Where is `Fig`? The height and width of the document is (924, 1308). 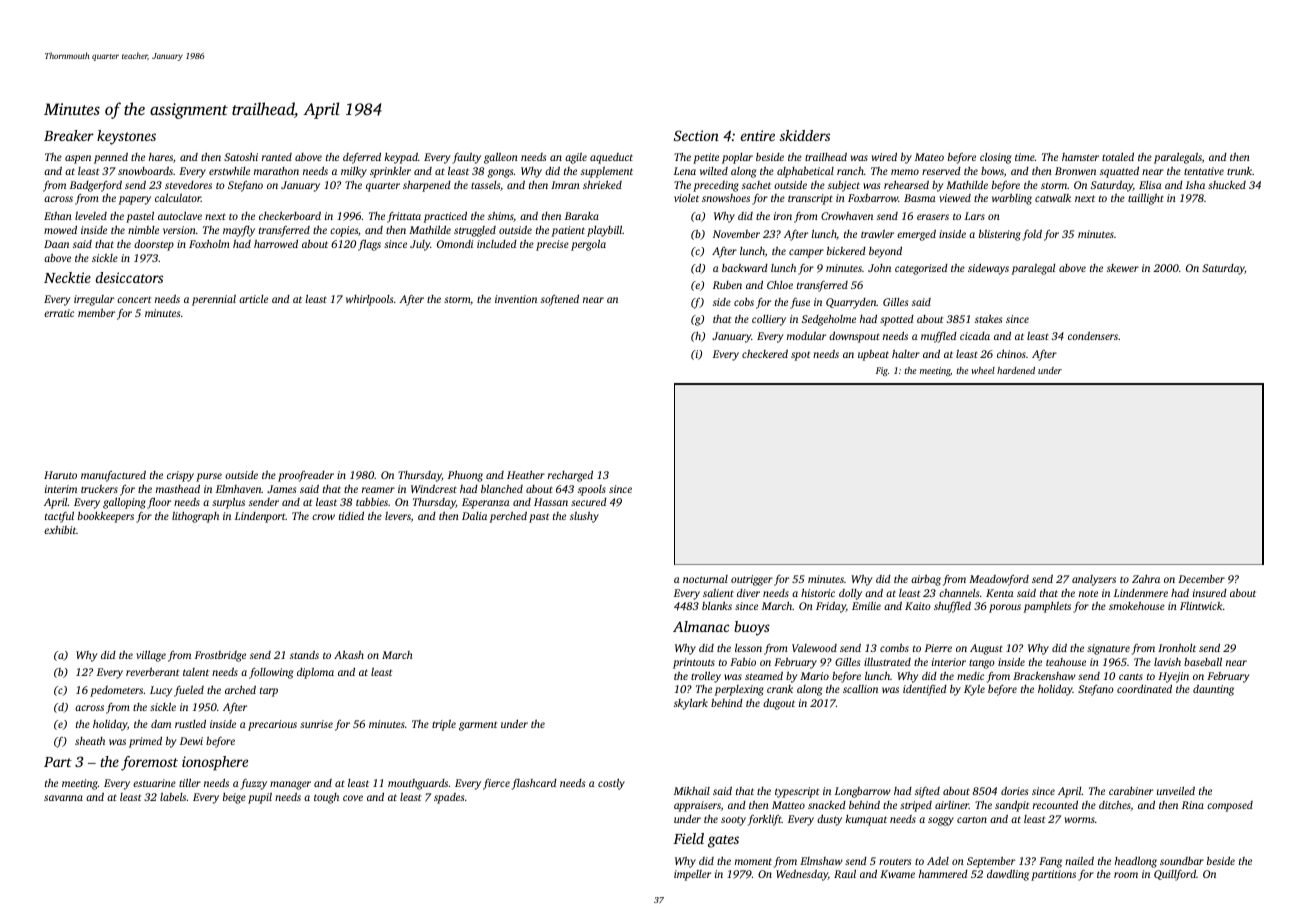 Fig is located at coordinates (882, 371).
